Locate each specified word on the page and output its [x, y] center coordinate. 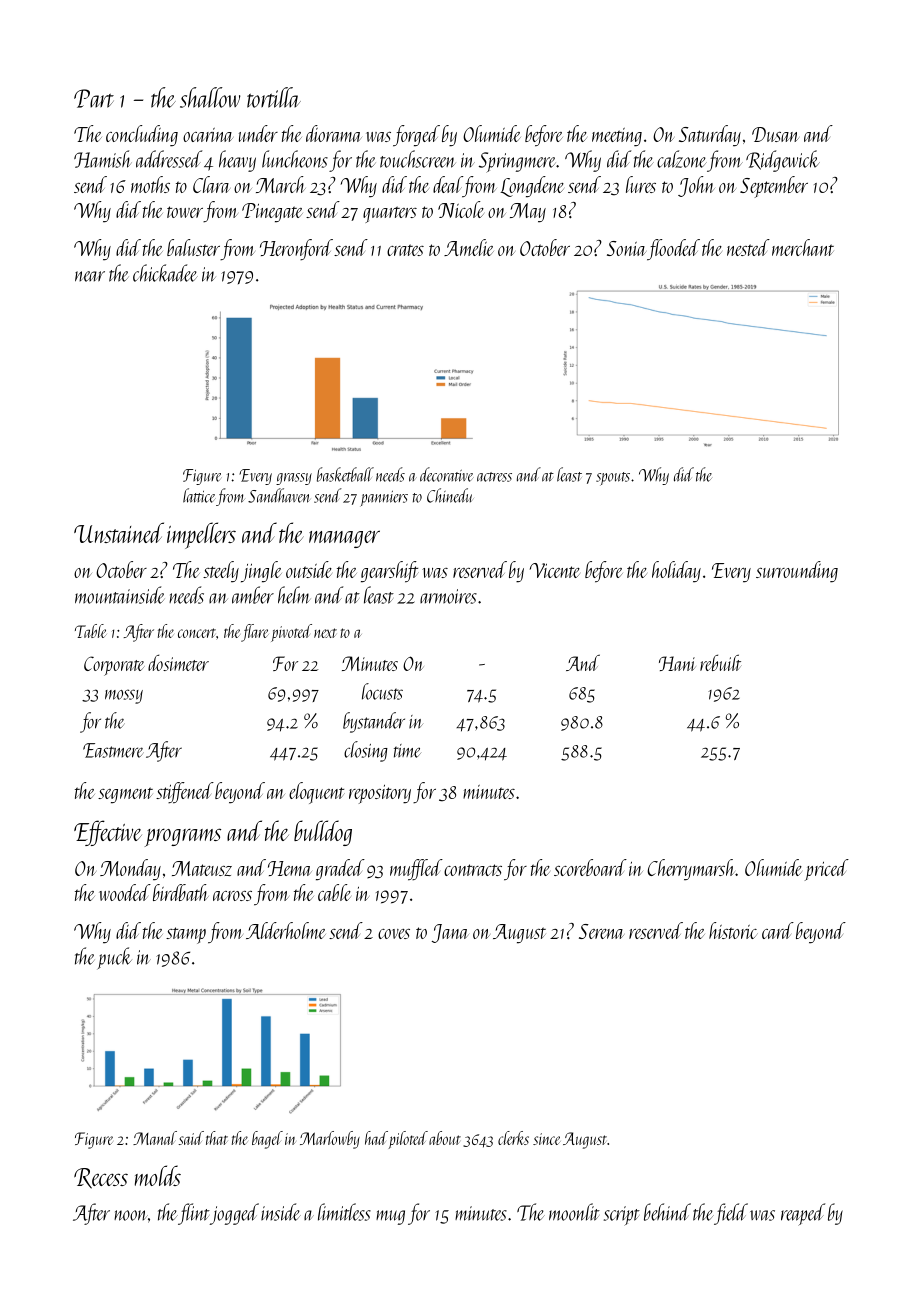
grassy [294, 479]
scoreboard [590, 867]
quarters [390, 214]
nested [748, 247]
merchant [803, 247]
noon [131, 1215]
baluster [193, 247]
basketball [345, 474]
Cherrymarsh [691, 870]
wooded [125, 892]
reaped [803, 1214]
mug [390, 1217]
